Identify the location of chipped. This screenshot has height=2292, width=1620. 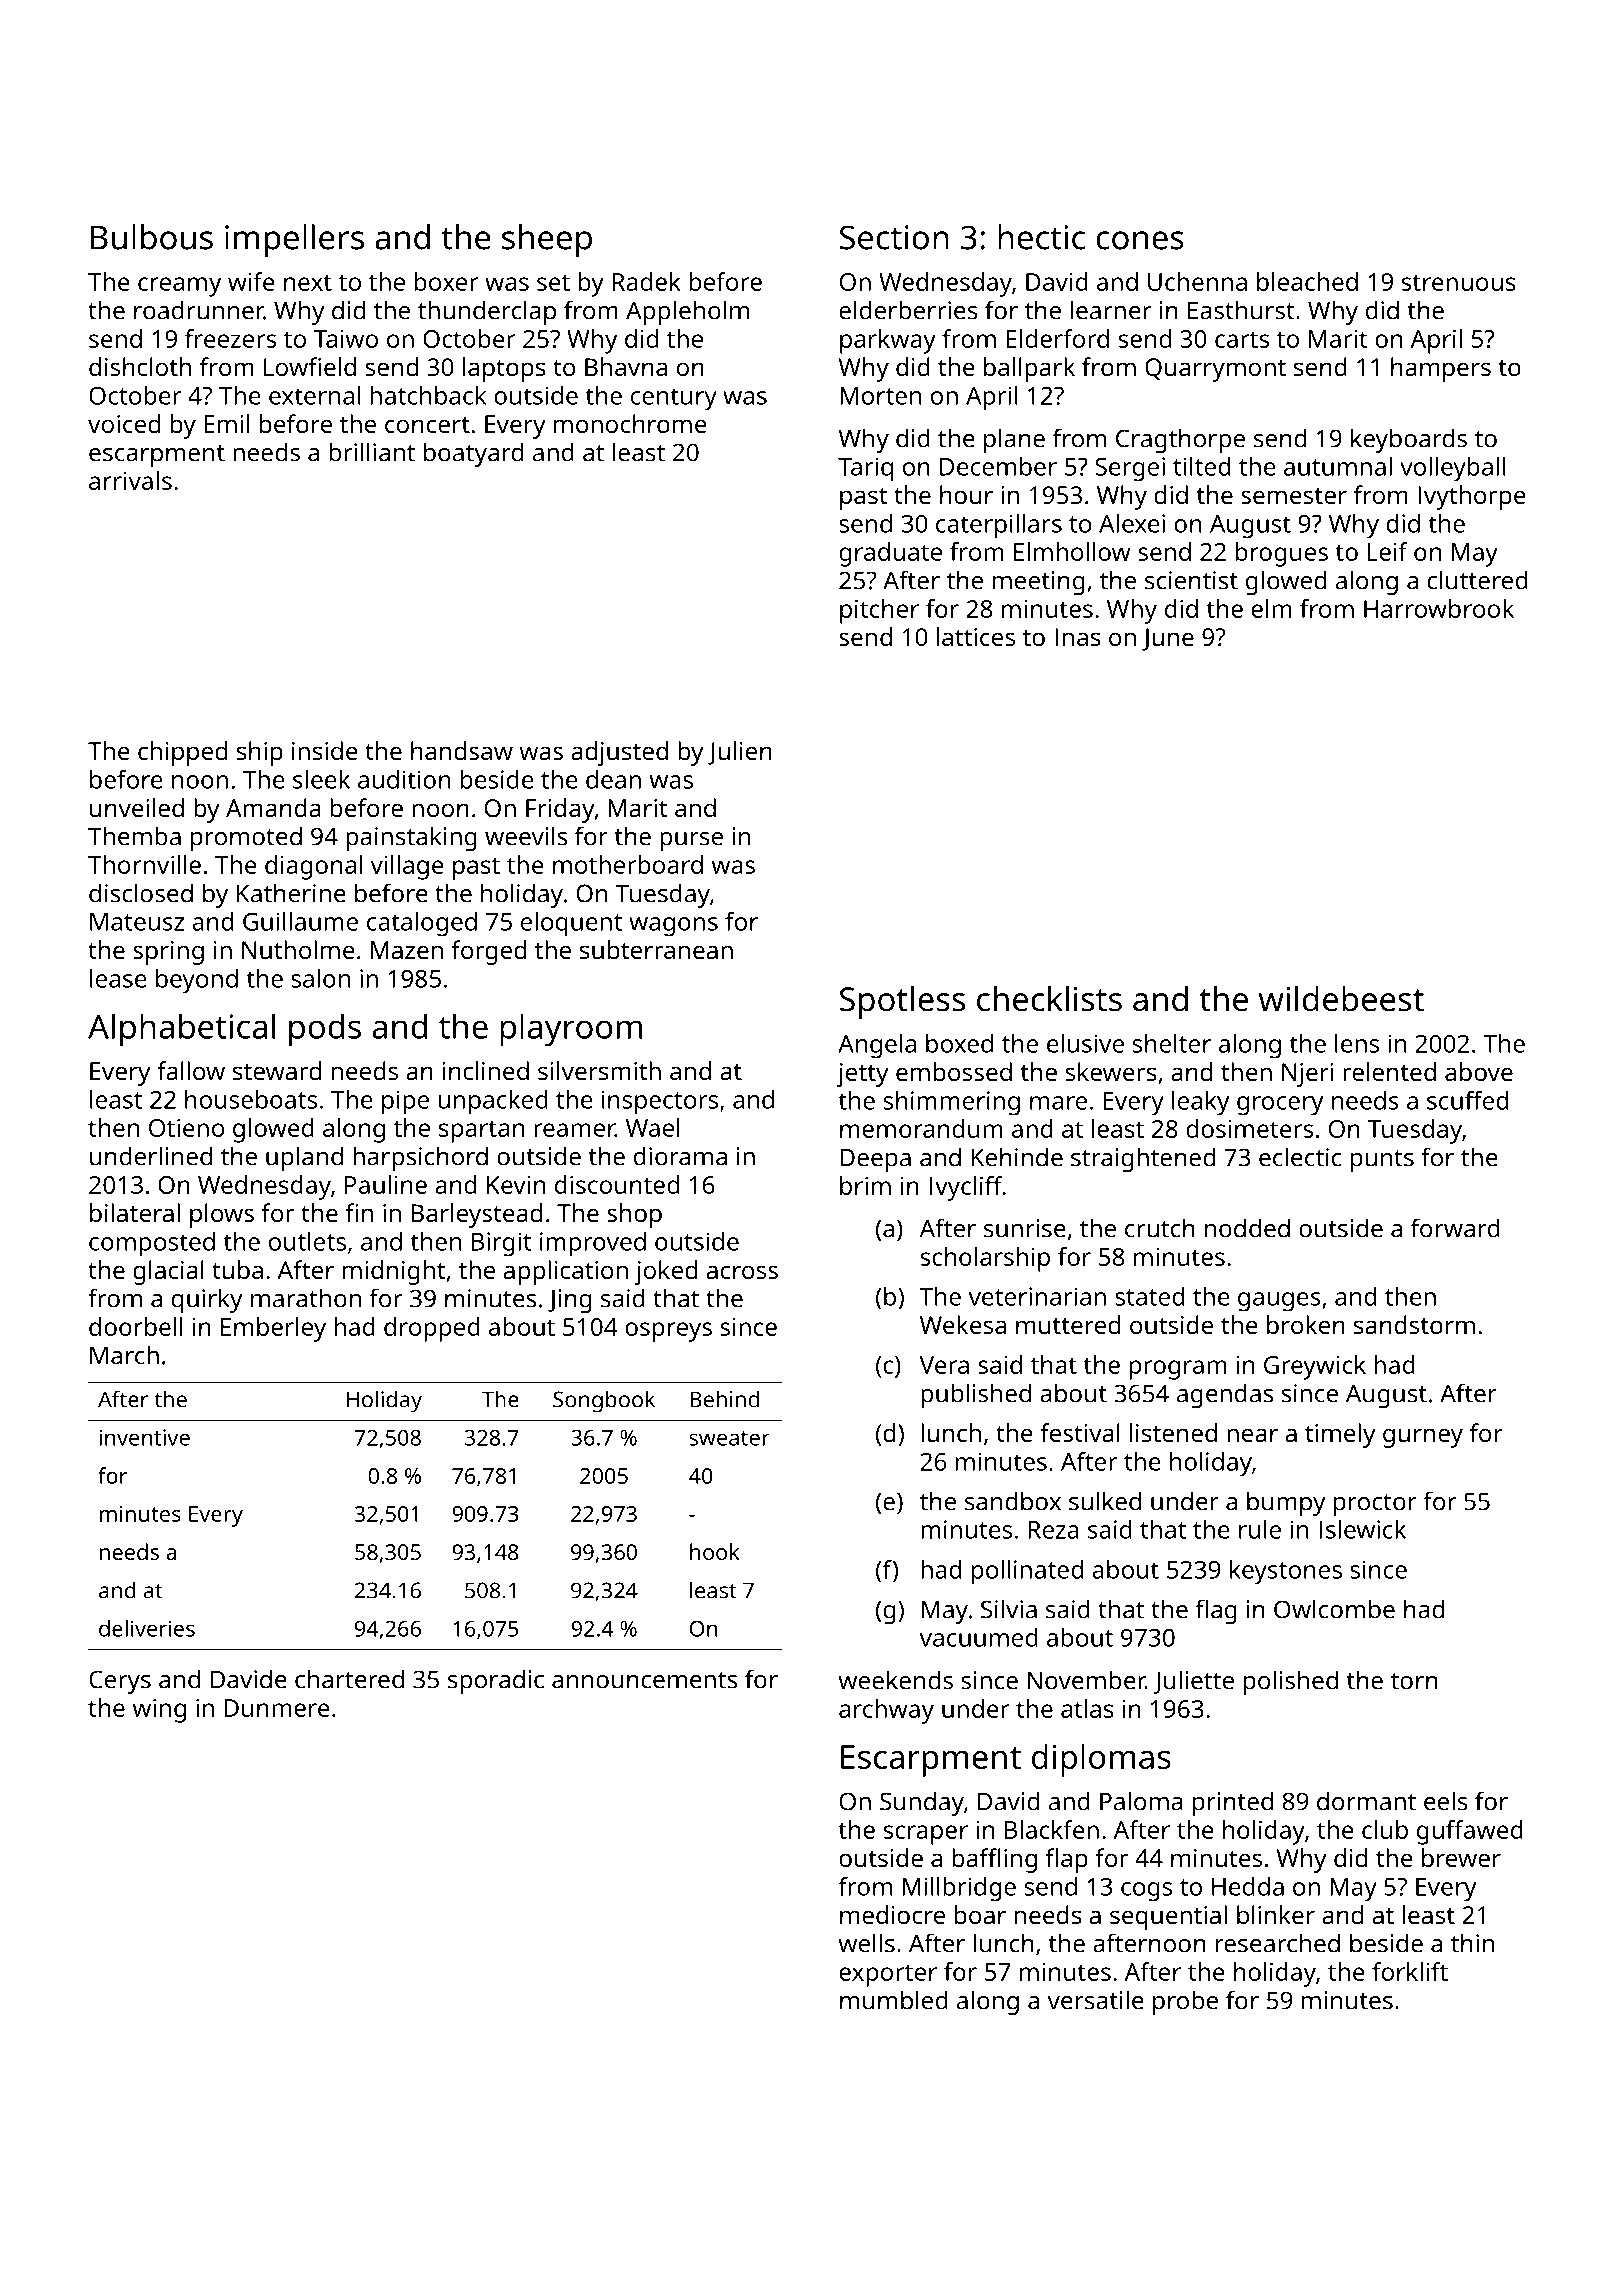
(182, 753).
